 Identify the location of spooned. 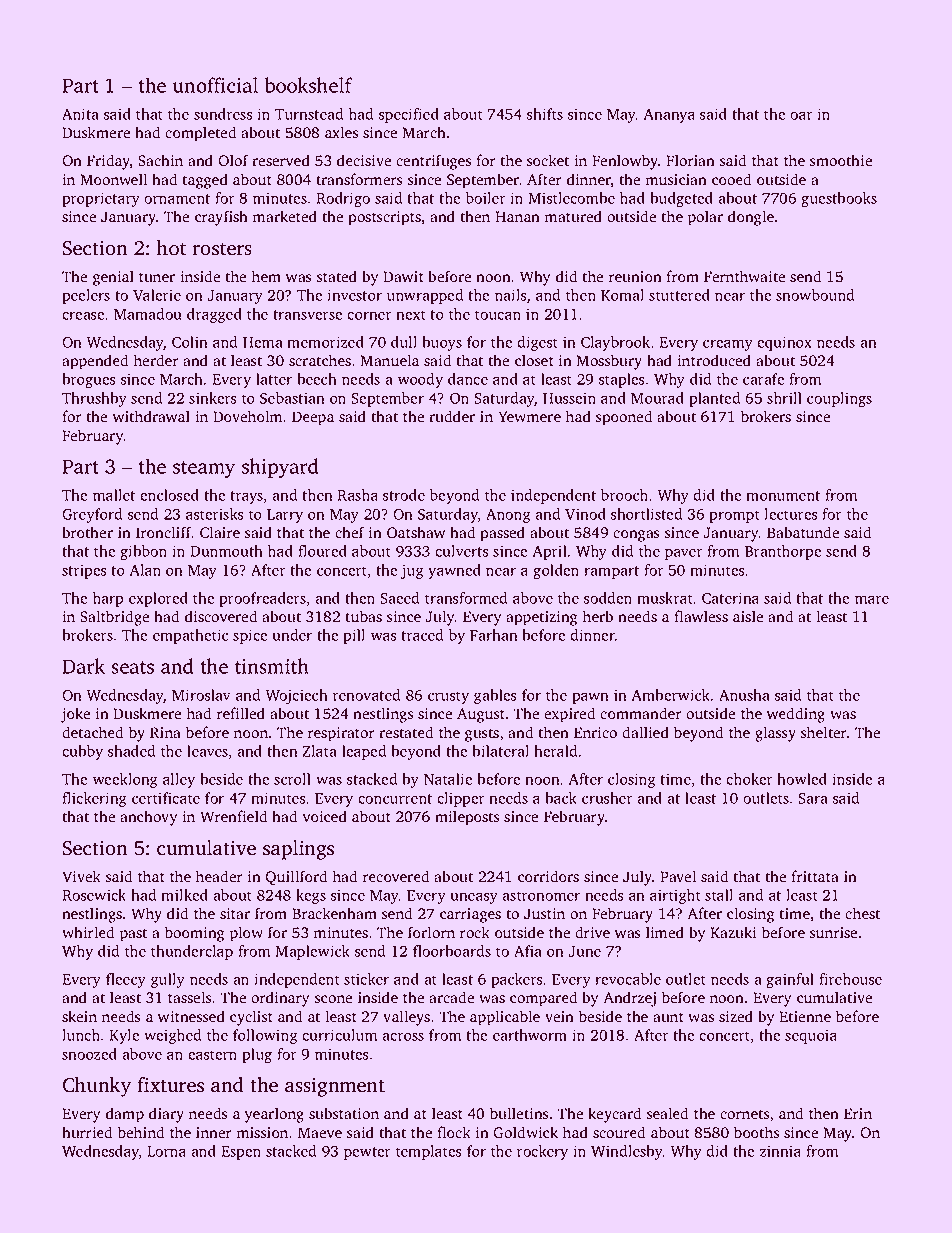
(624, 418).
